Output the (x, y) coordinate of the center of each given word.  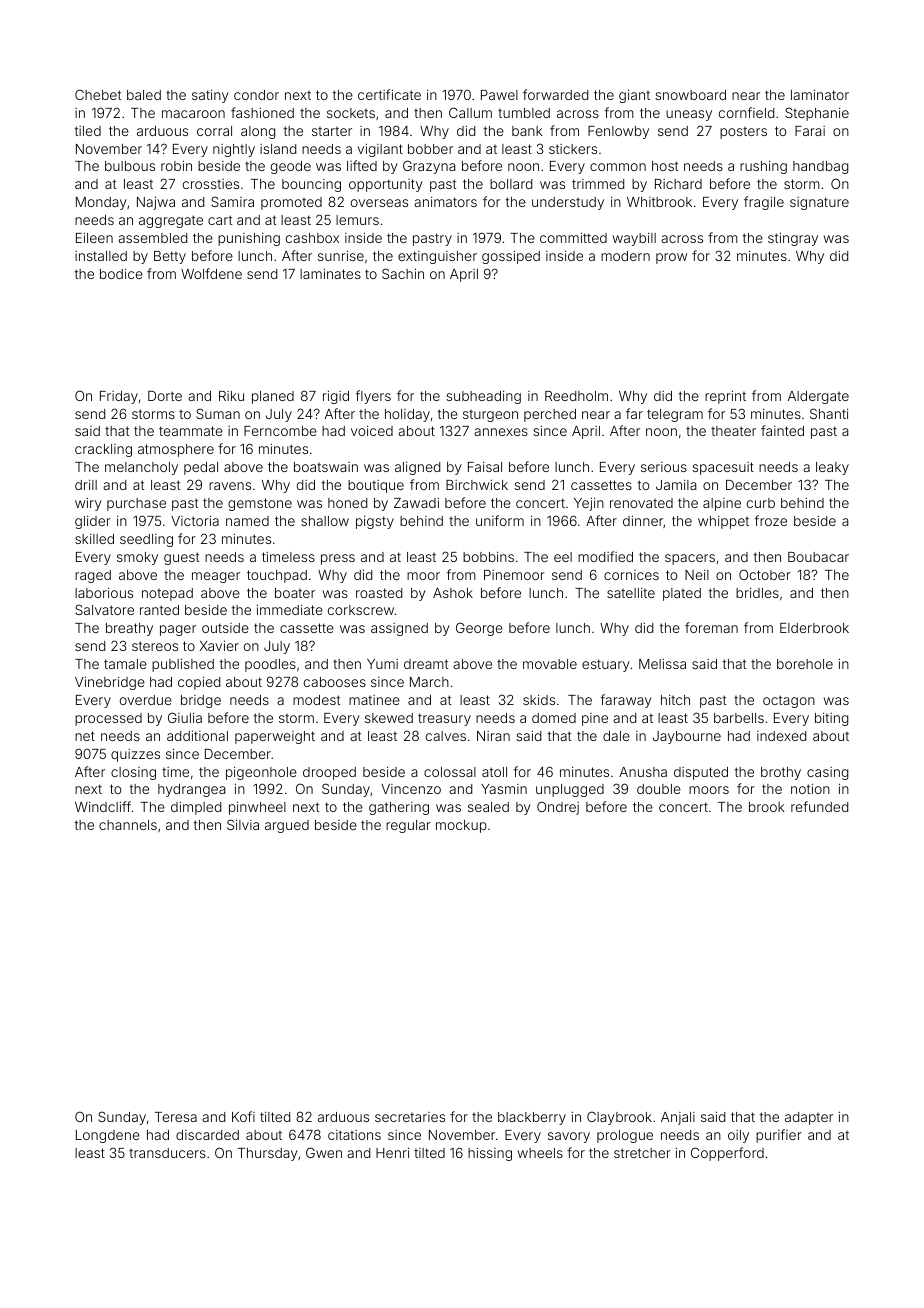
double (659, 789)
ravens (230, 486)
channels (128, 825)
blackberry (532, 1118)
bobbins (488, 556)
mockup (461, 826)
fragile (764, 203)
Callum (470, 112)
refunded (819, 806)
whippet (723, 522)
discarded (207, 1135)
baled (144, 95)
